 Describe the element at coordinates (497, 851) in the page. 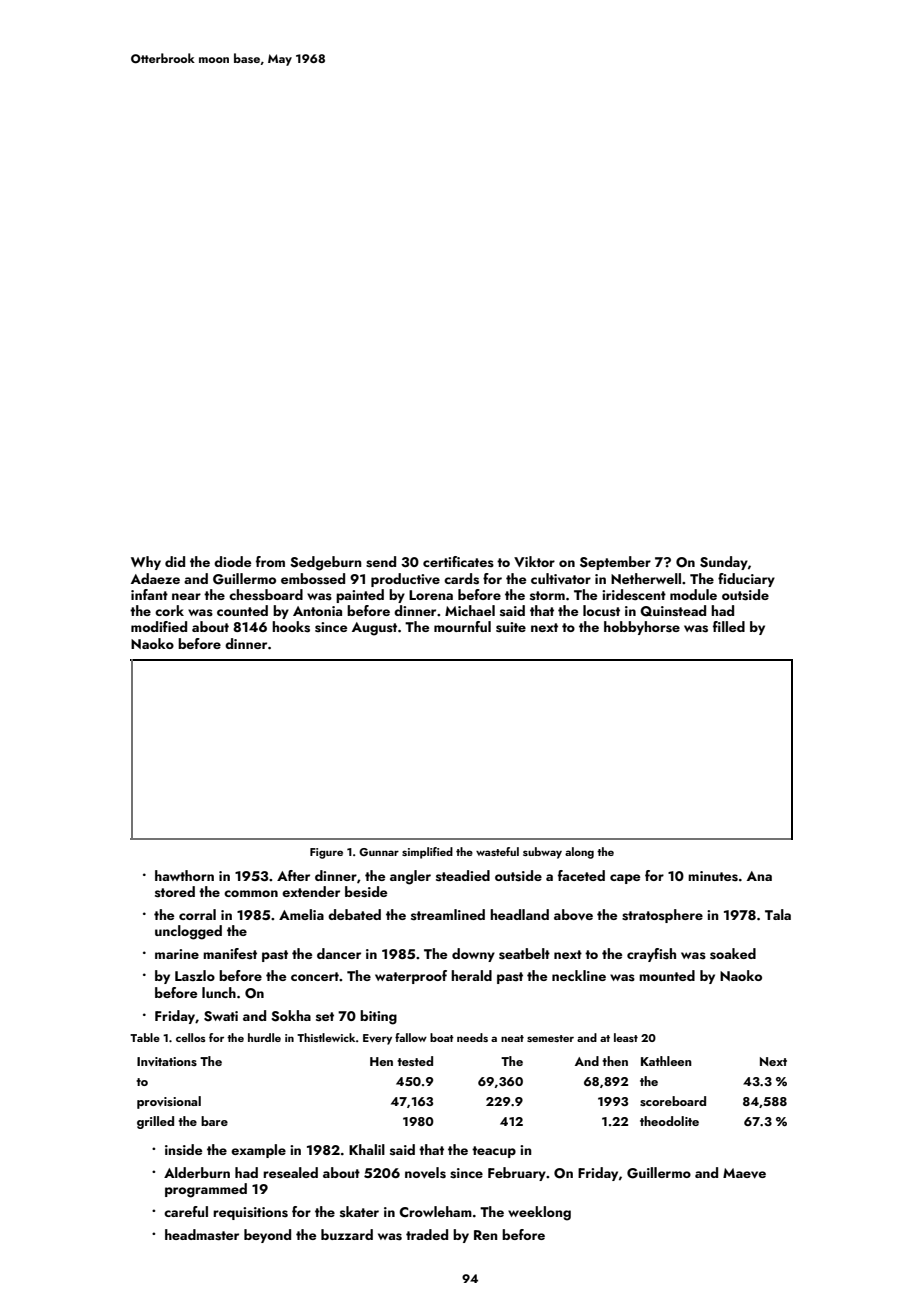

I see `wasteful` at that location.
